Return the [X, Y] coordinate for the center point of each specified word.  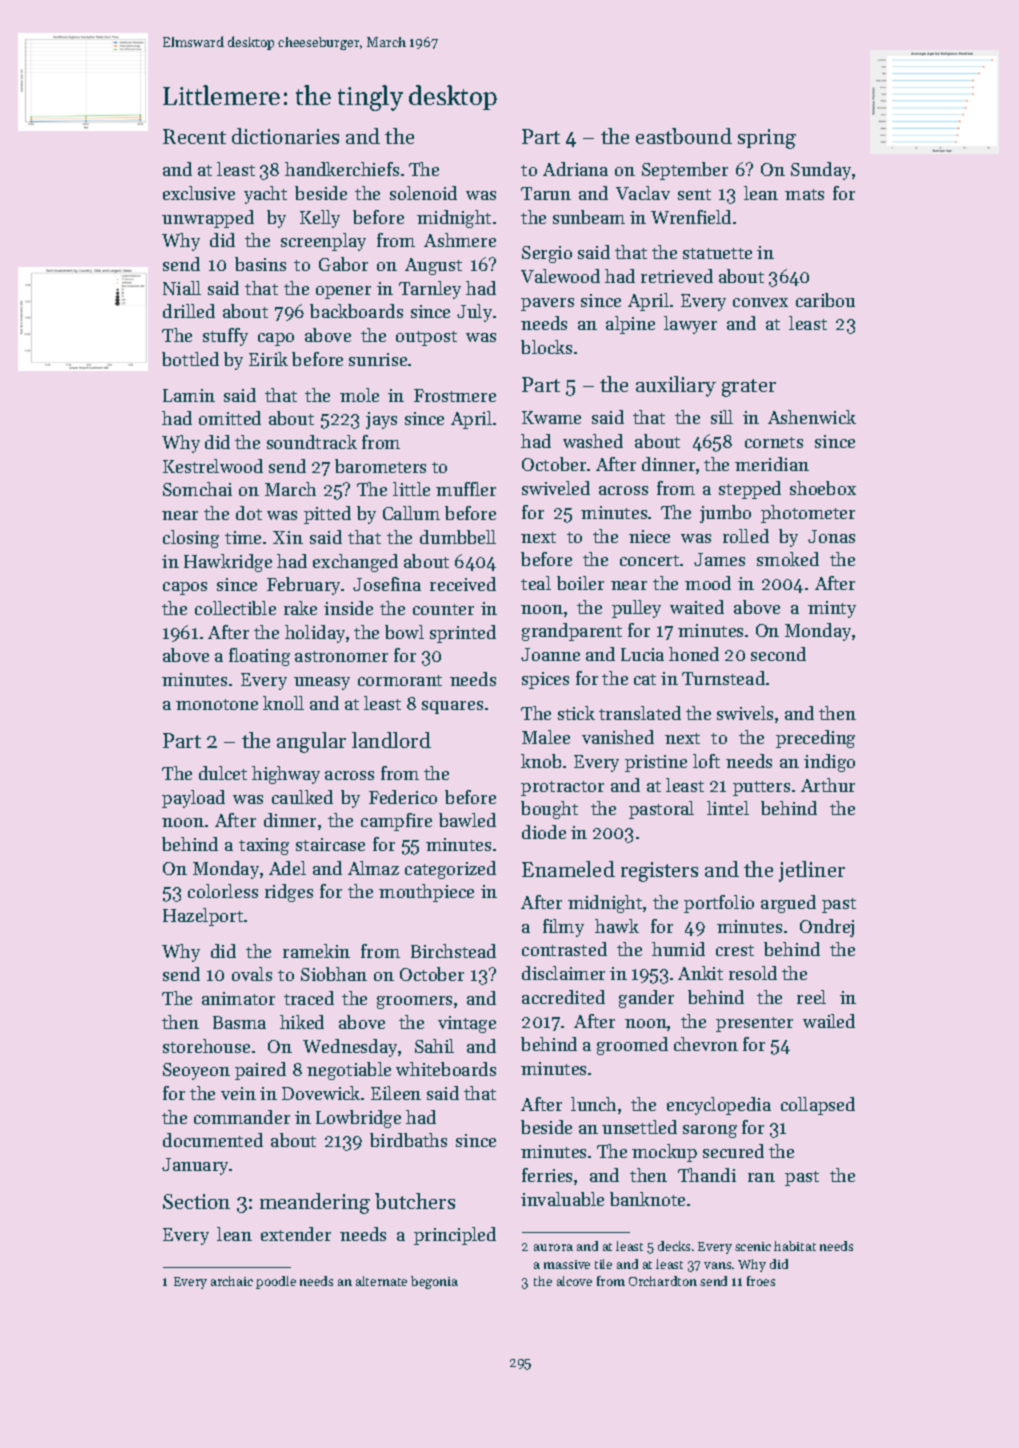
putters [761, 788]
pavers [547, 304]
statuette [717, 253]
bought [549, 810]
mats [804, 194]
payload [193, 799]
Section [196, 1201]
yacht [265, 195]
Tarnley [430, 290]
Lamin [189, 395]
